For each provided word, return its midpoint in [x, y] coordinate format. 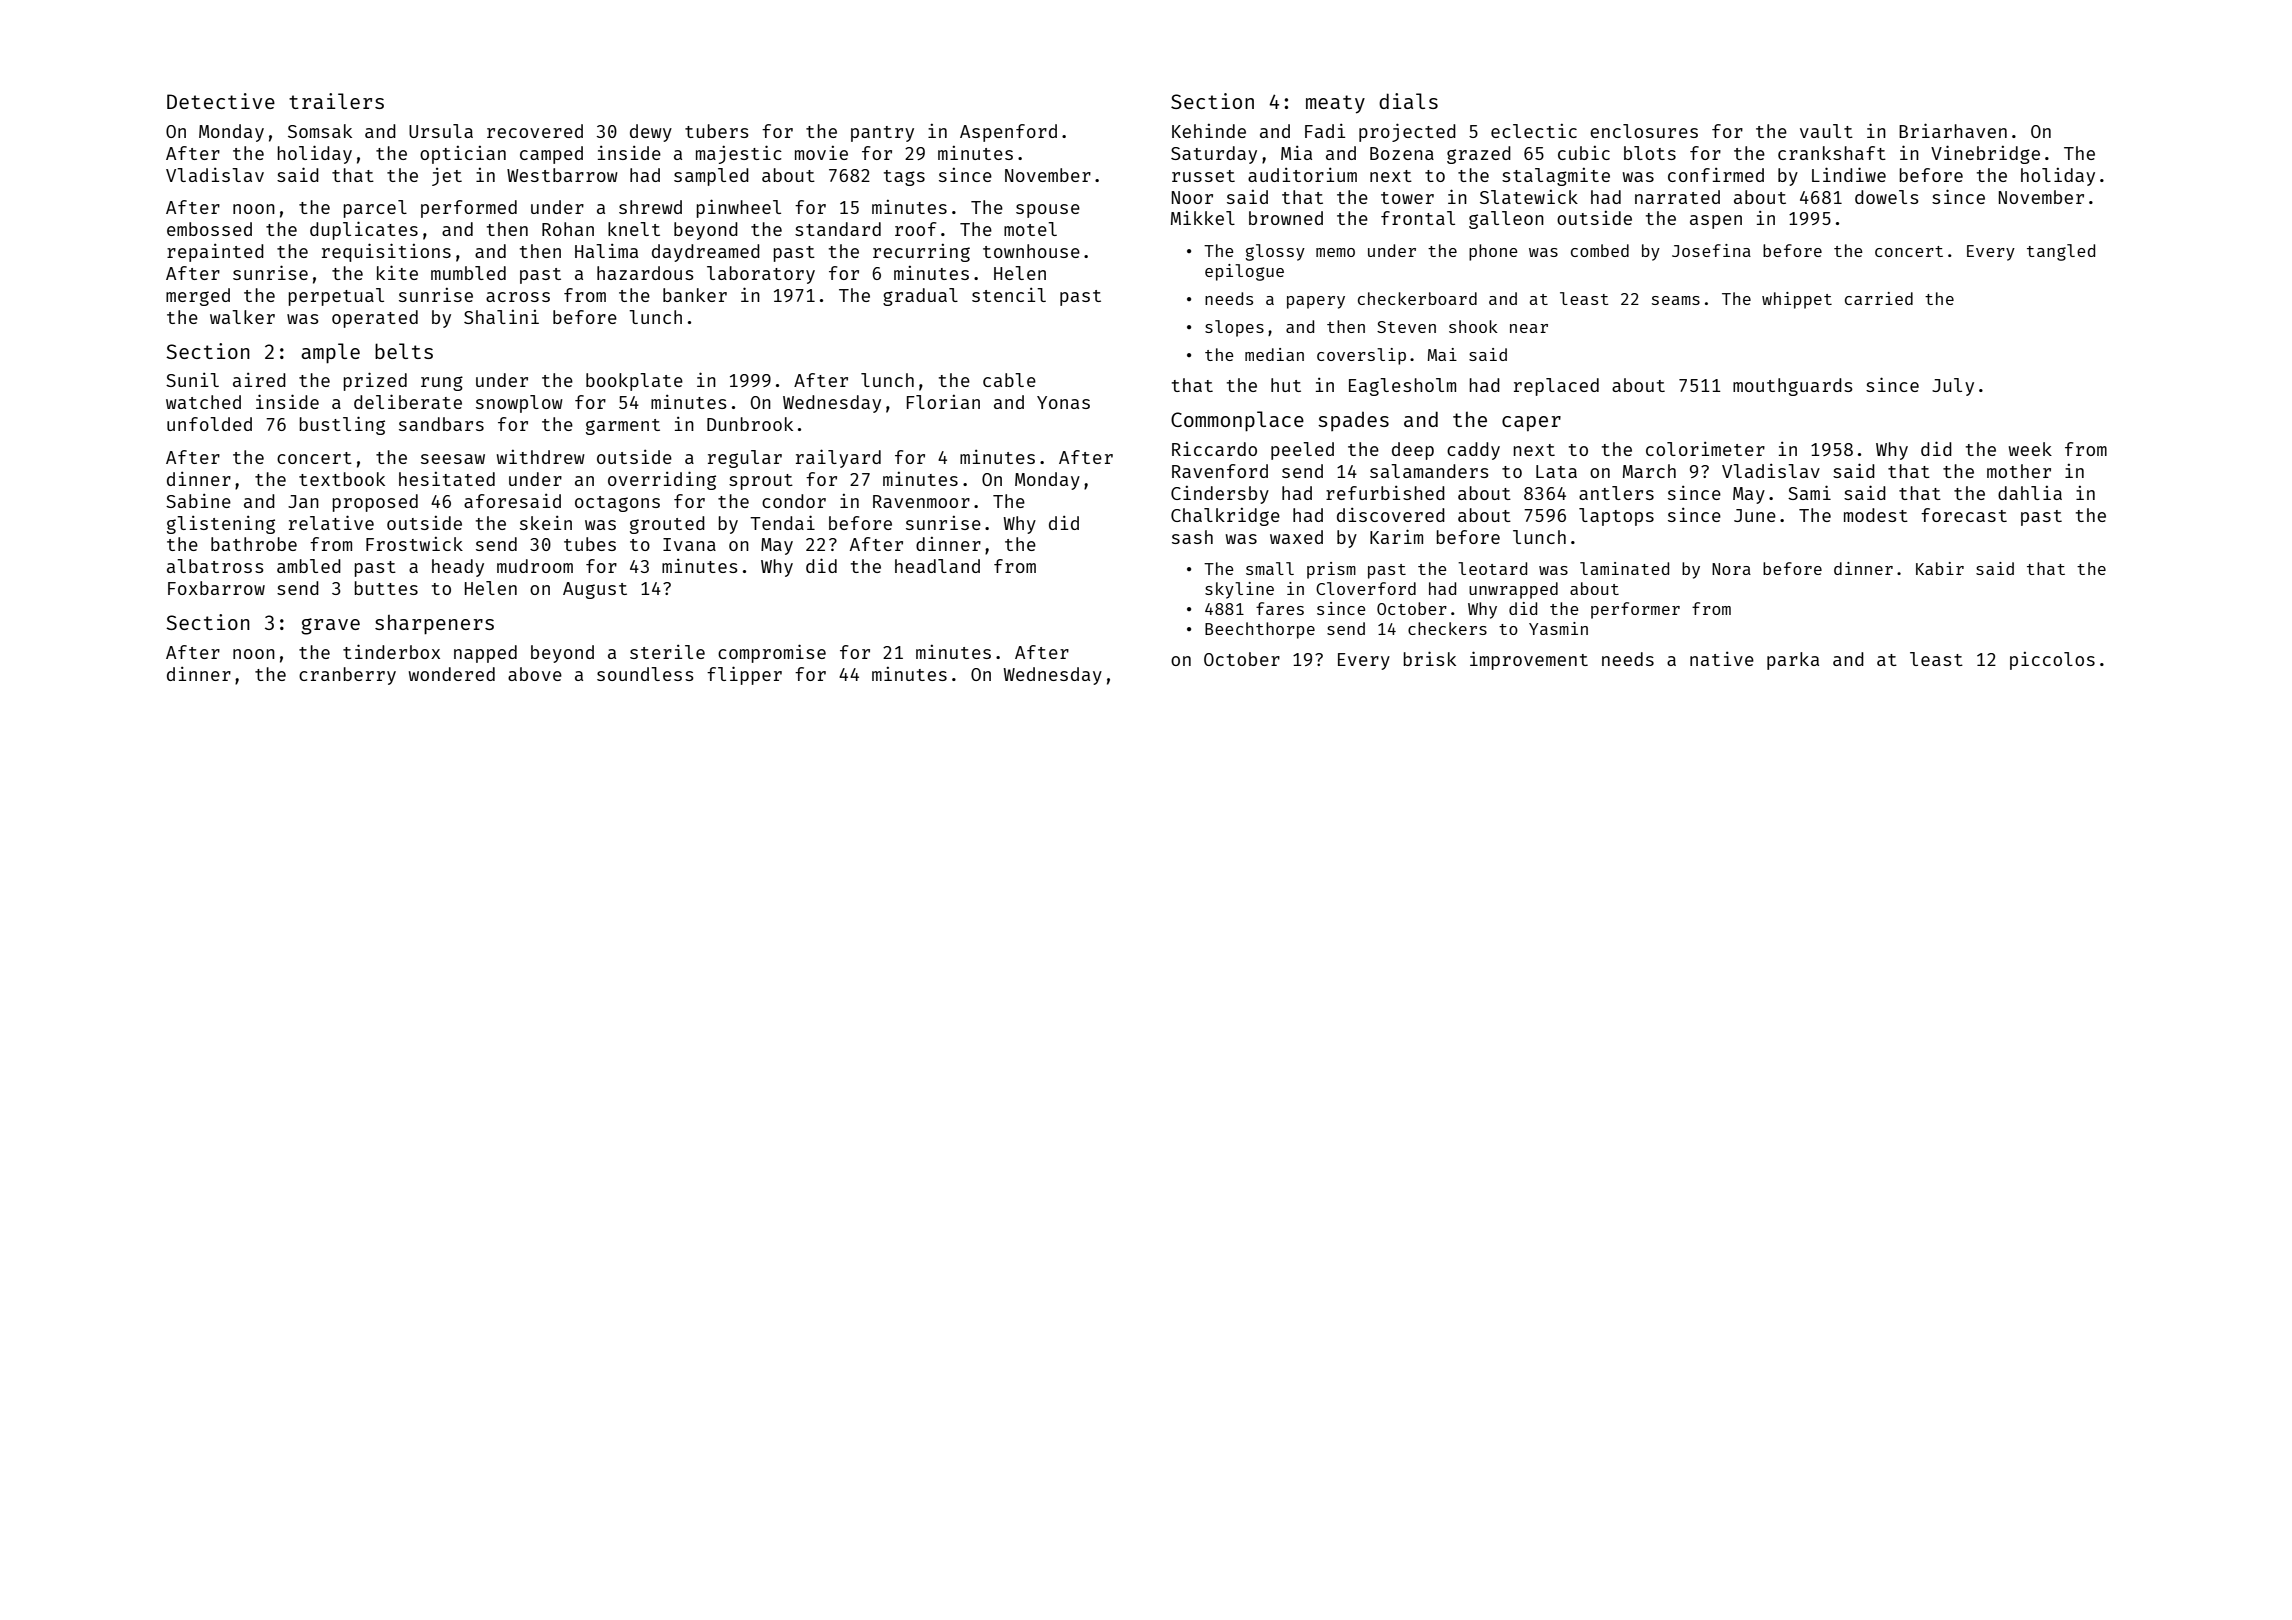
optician [463, 155]
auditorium [1302, 174]
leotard [1492, 568]
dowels [1887, 197]
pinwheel [739, 208]
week [2030, 449]
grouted [667, 525]
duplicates [364, 230]
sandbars [441, 424]
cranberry [347, 676]
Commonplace [1237, 421]
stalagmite [1556, 177]
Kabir [1940, 568]
